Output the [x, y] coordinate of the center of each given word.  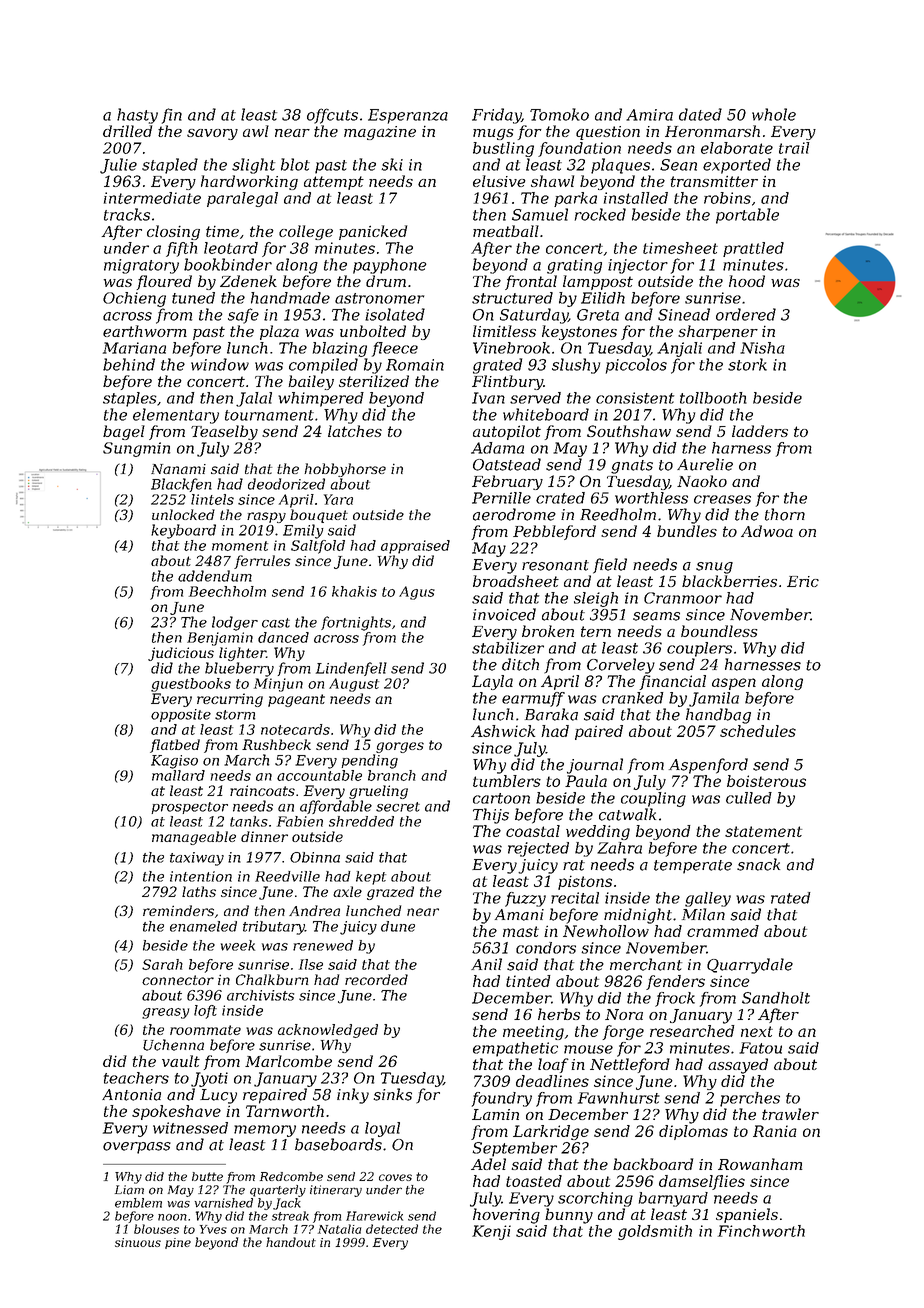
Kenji [491, 1232]
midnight [638, 916]
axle [347, 891]
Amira [649, 115]
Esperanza [408, 116]
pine [178, 1243]
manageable [194, 838]
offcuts [332, 116]
